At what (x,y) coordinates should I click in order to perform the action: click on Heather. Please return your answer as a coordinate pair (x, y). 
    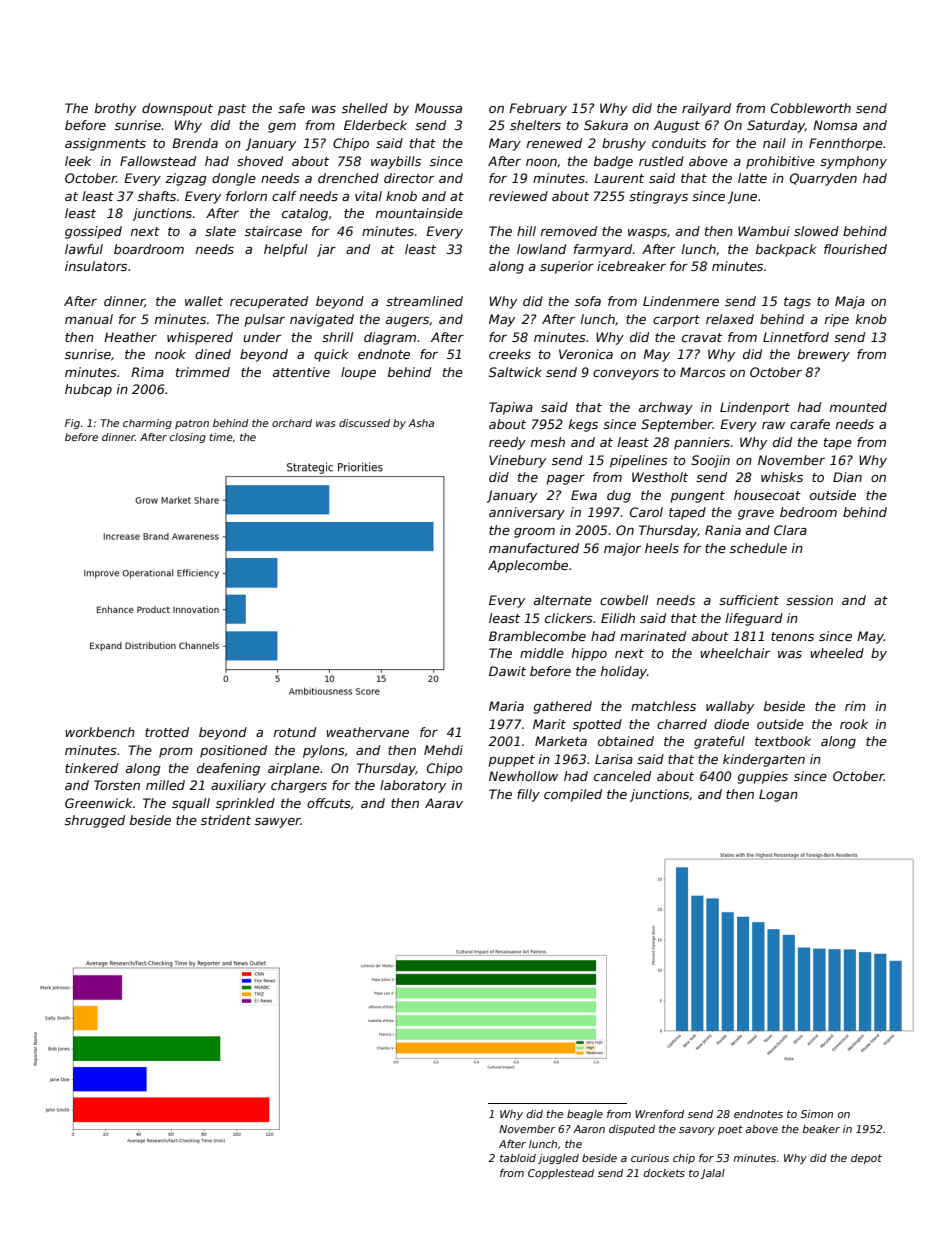
    Looking at the image, I should click on (130, 337).
